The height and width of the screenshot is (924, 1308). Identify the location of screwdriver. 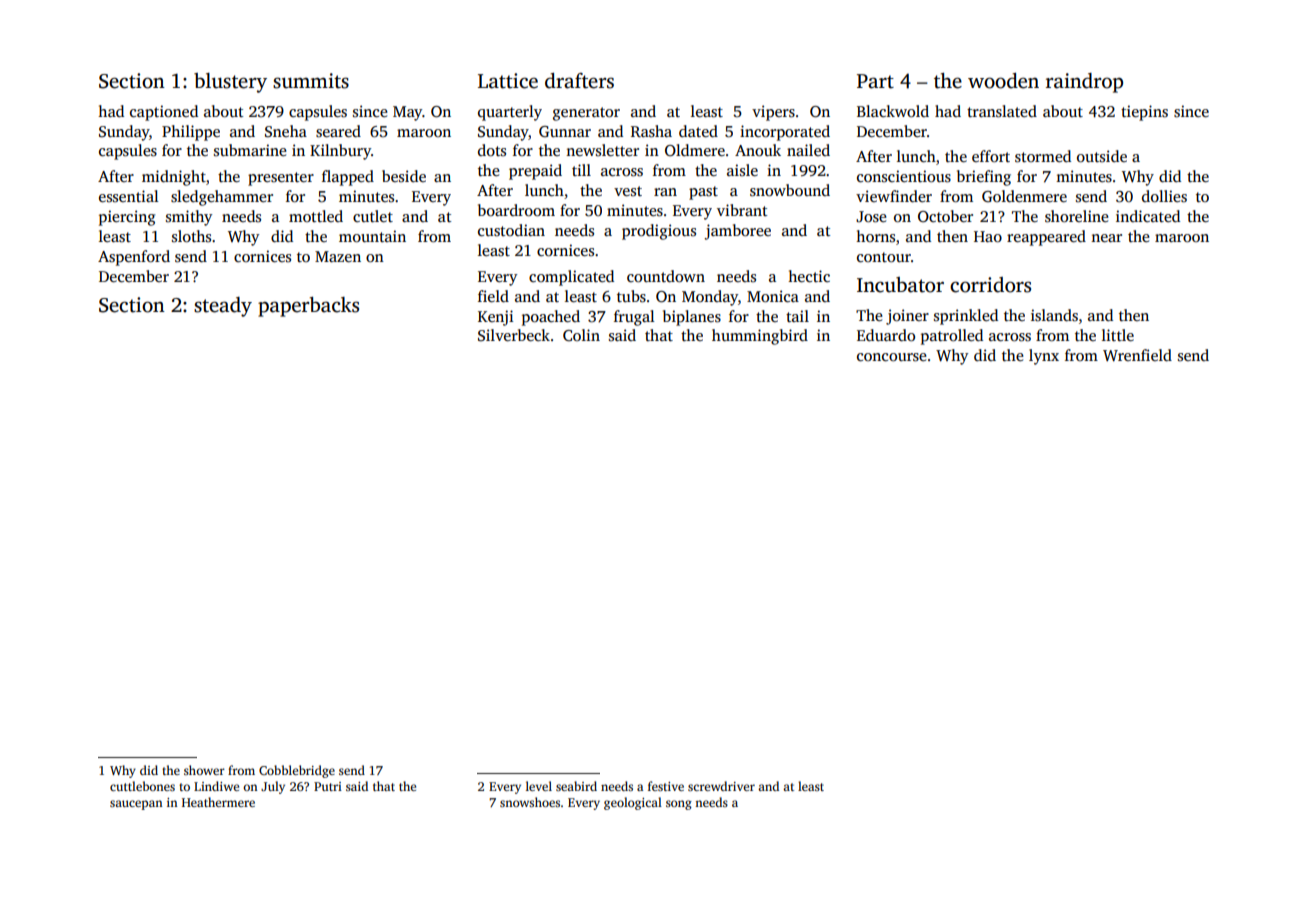
(721, 786).
